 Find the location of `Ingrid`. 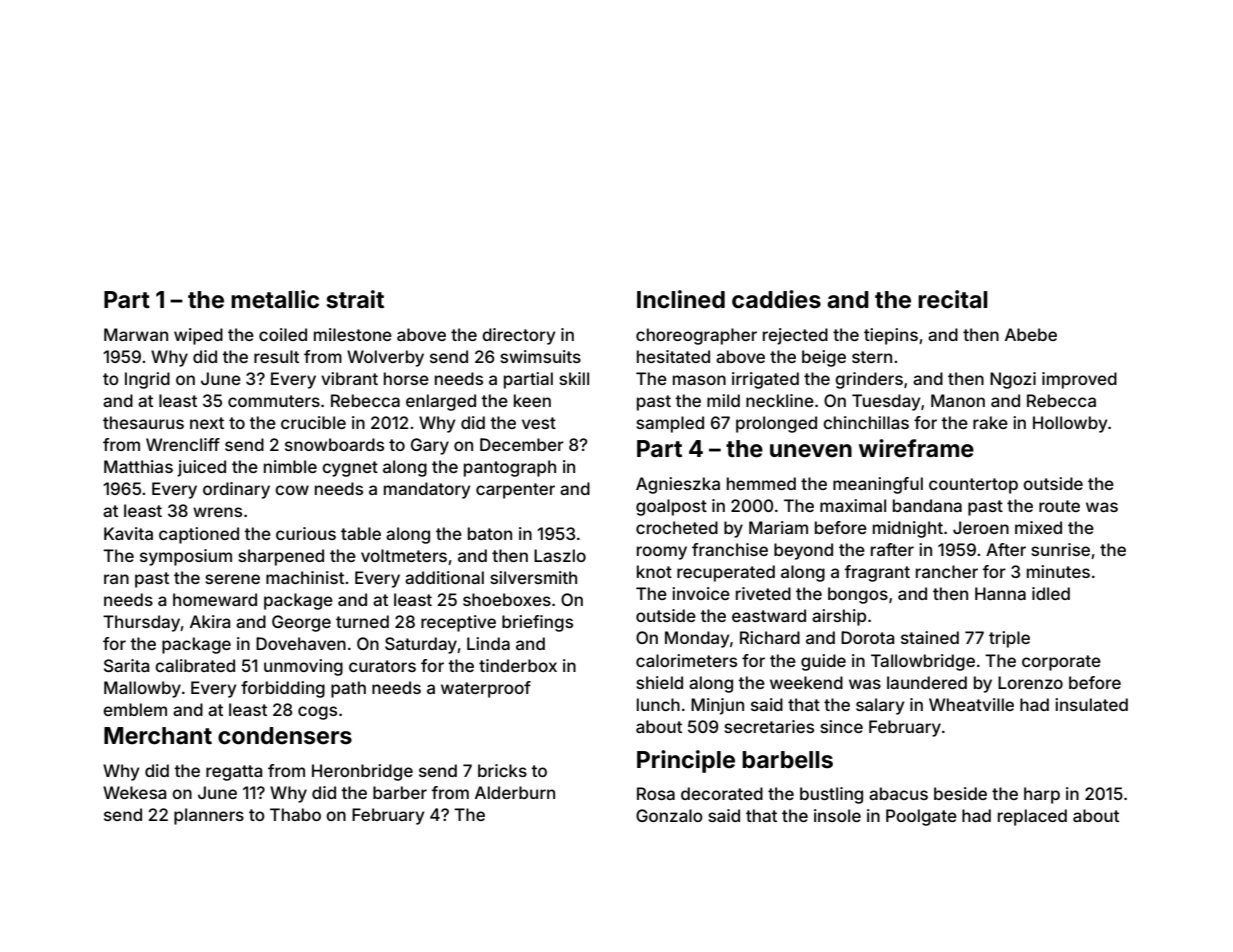

Ingrid is located at coordinates (147, 380).
